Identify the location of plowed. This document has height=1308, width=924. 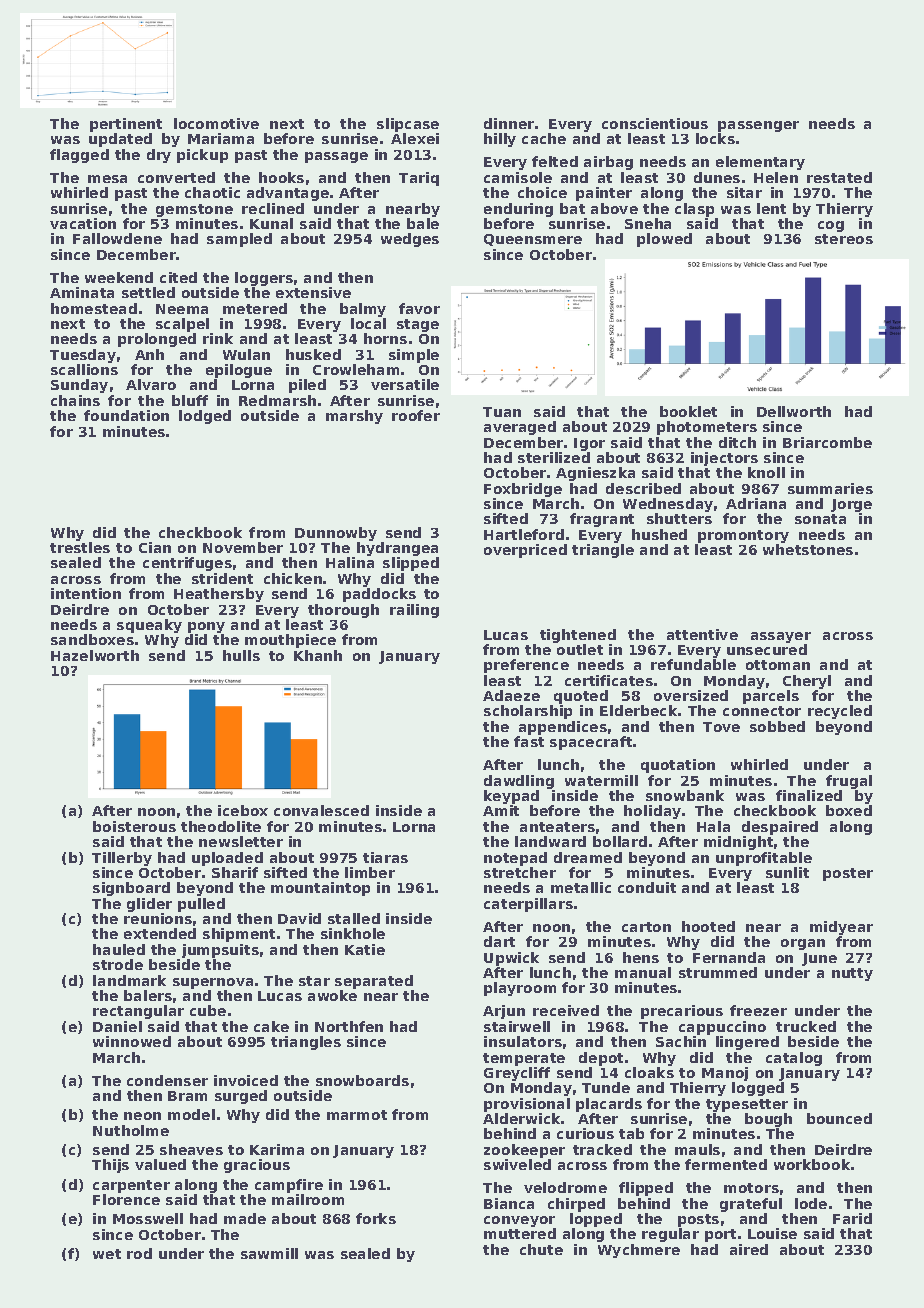
(664, 240).
